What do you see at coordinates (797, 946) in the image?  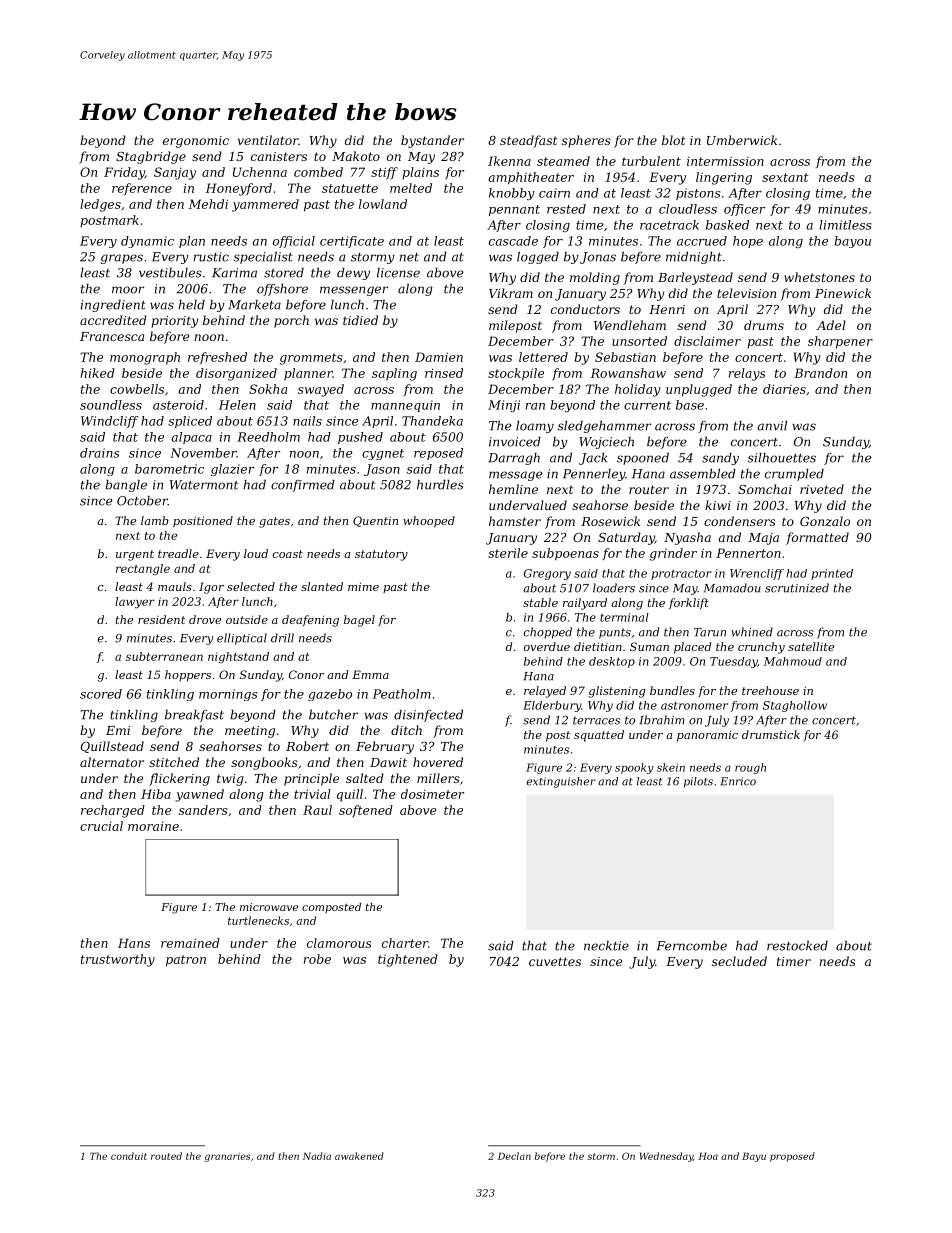 I see `restocked` at bounding box center [797, 946].
